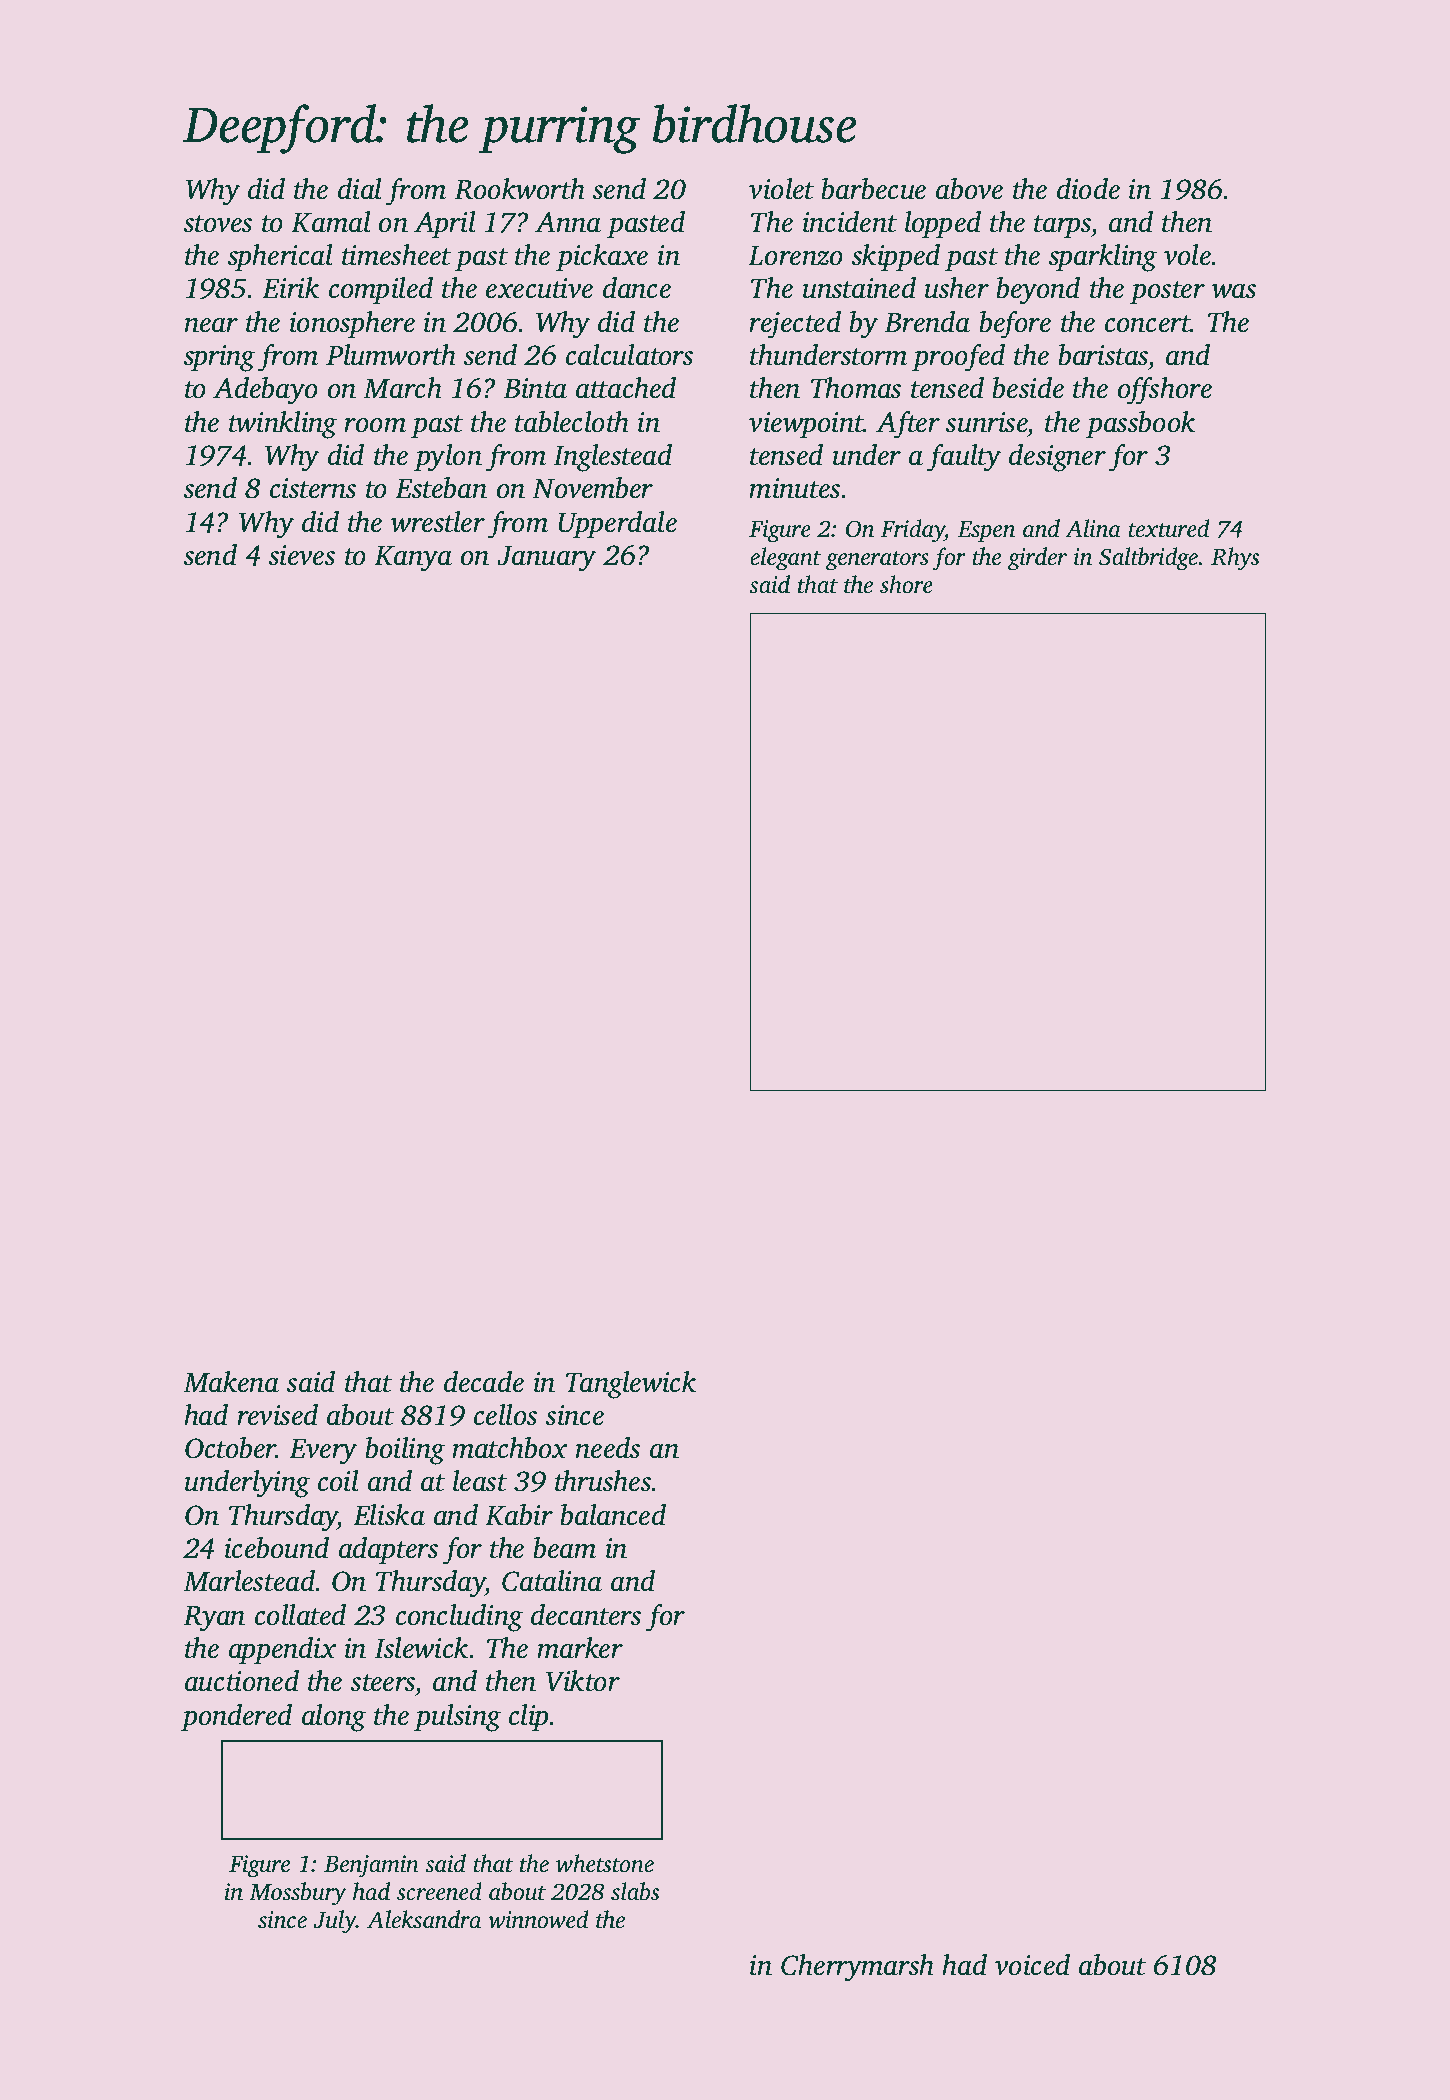 Image resolution: width=1450 pixels, height=2100 pixels. What do you see at coordinates (218, 224) in the screenshot?
I see `stoves` at bounding box center [218, 224].
